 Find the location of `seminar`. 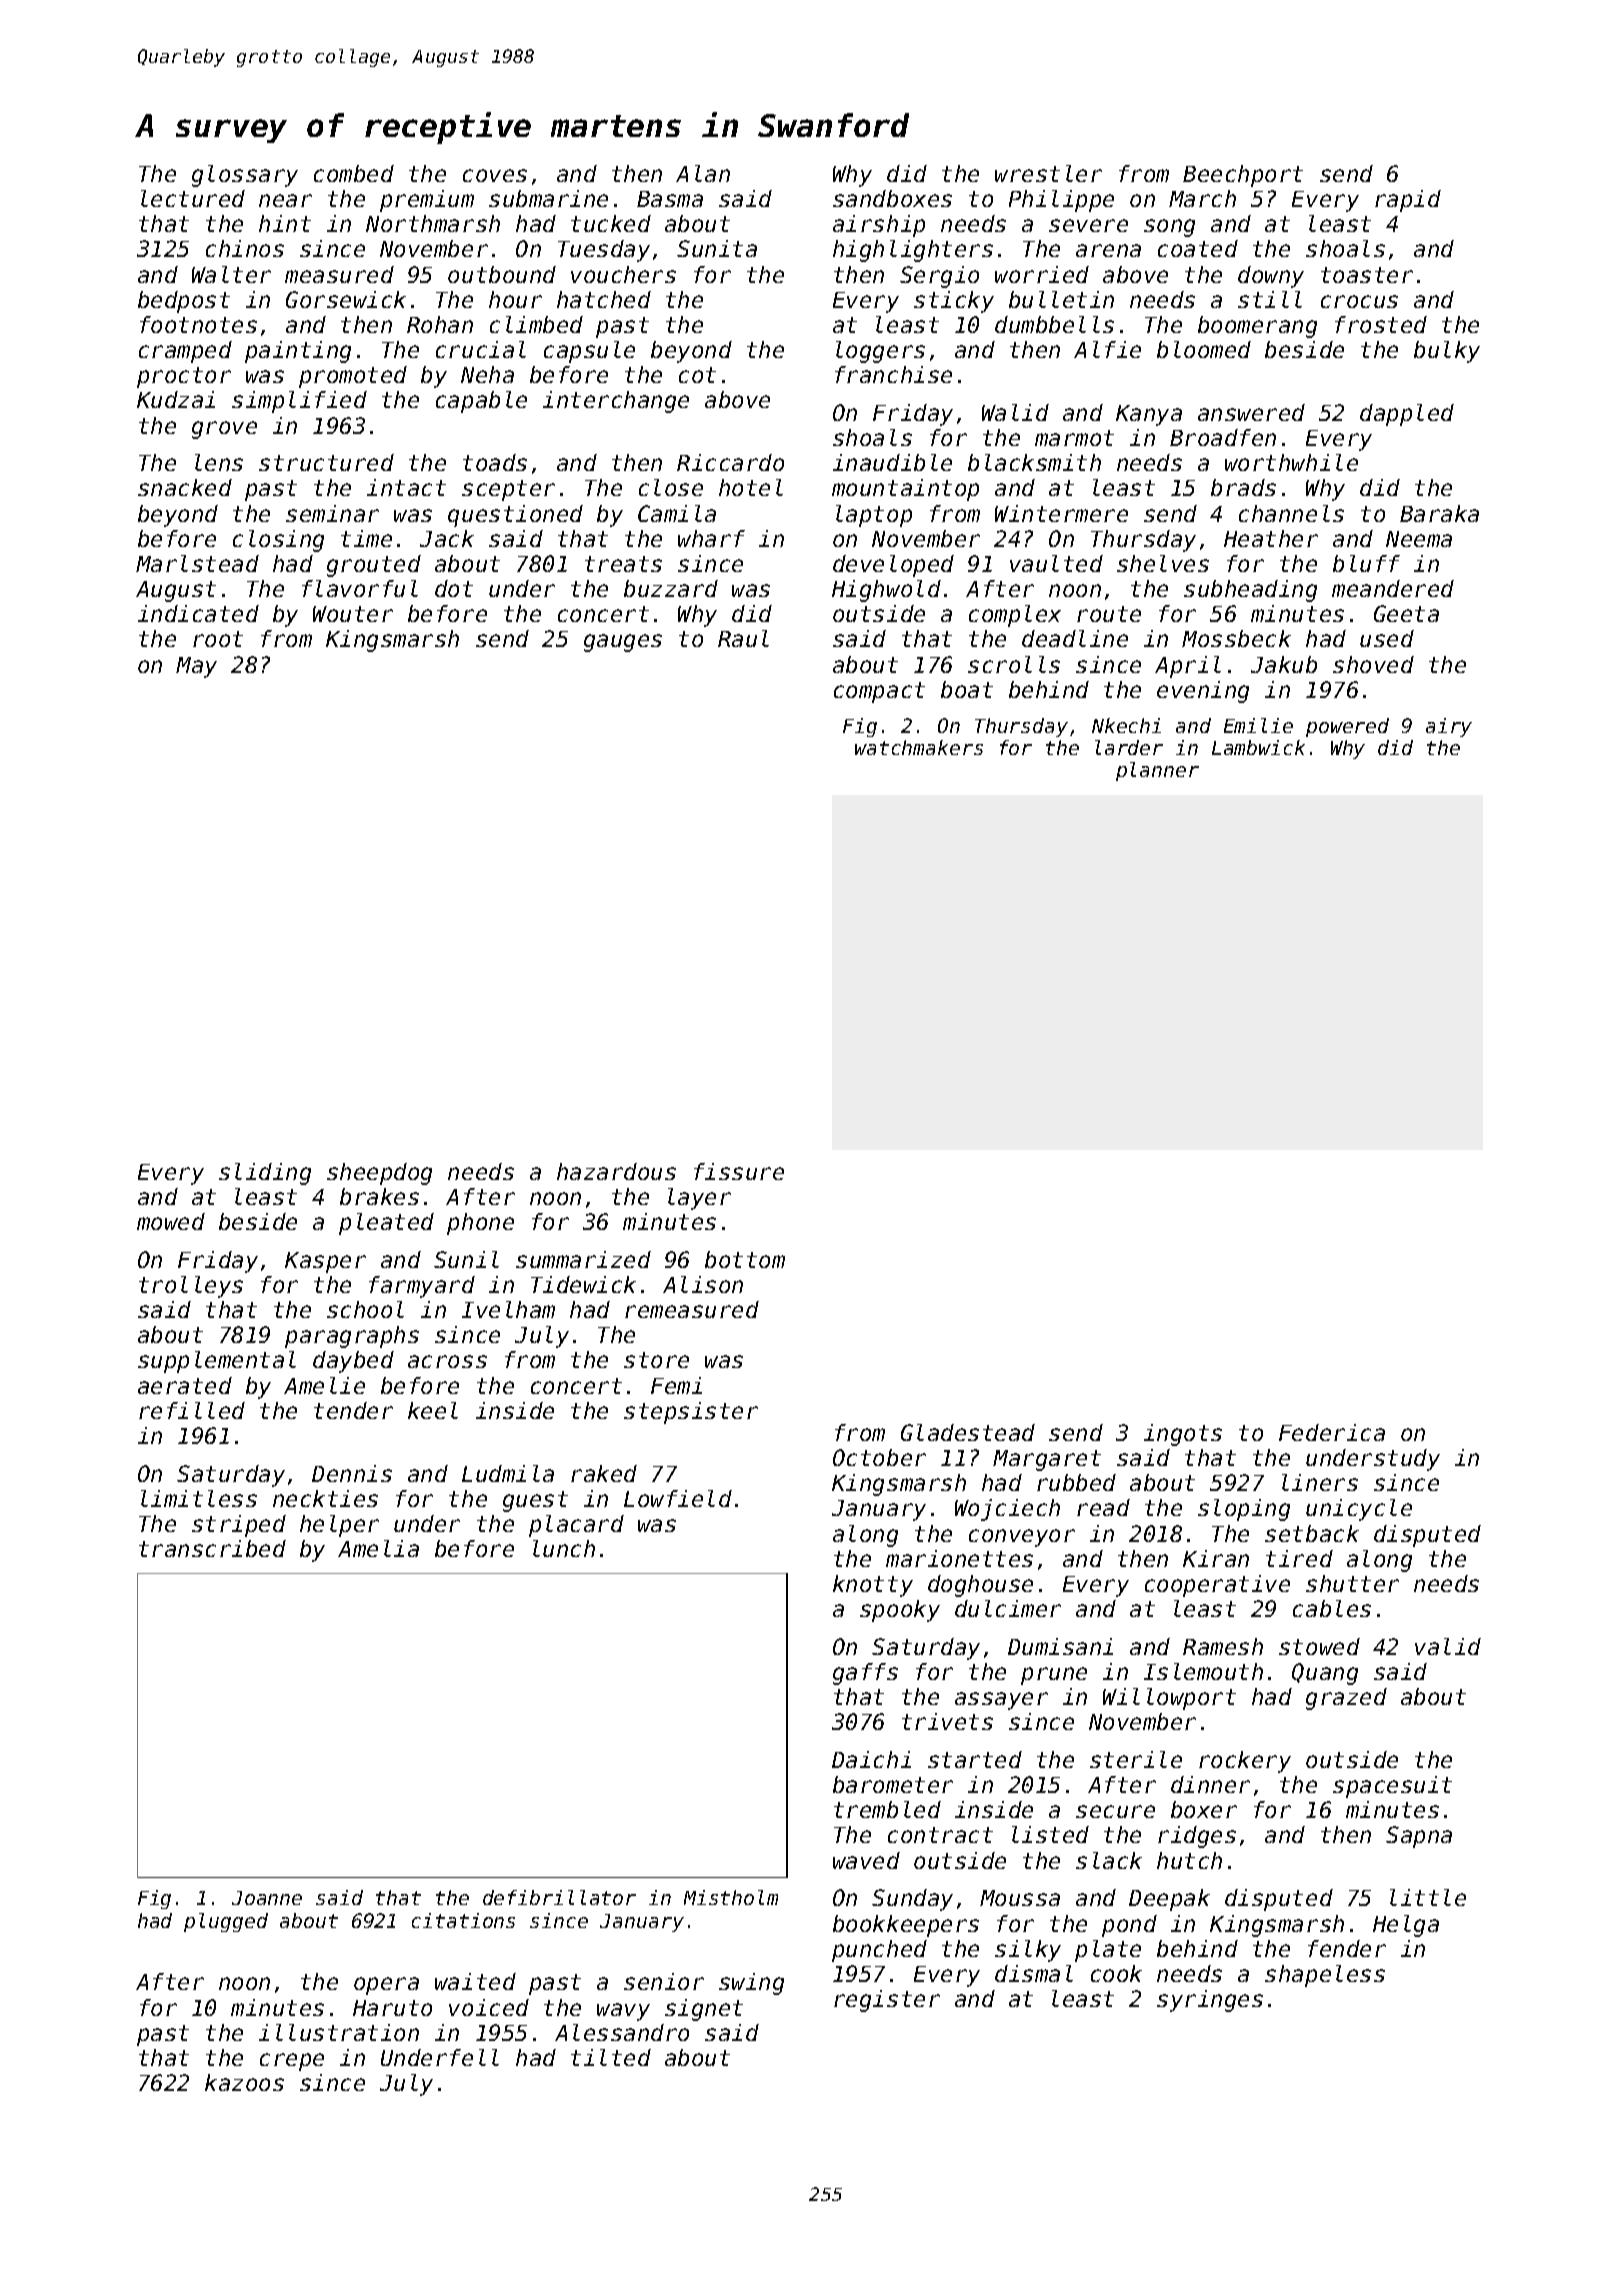

seminar is located at coordinates (332, 513).
